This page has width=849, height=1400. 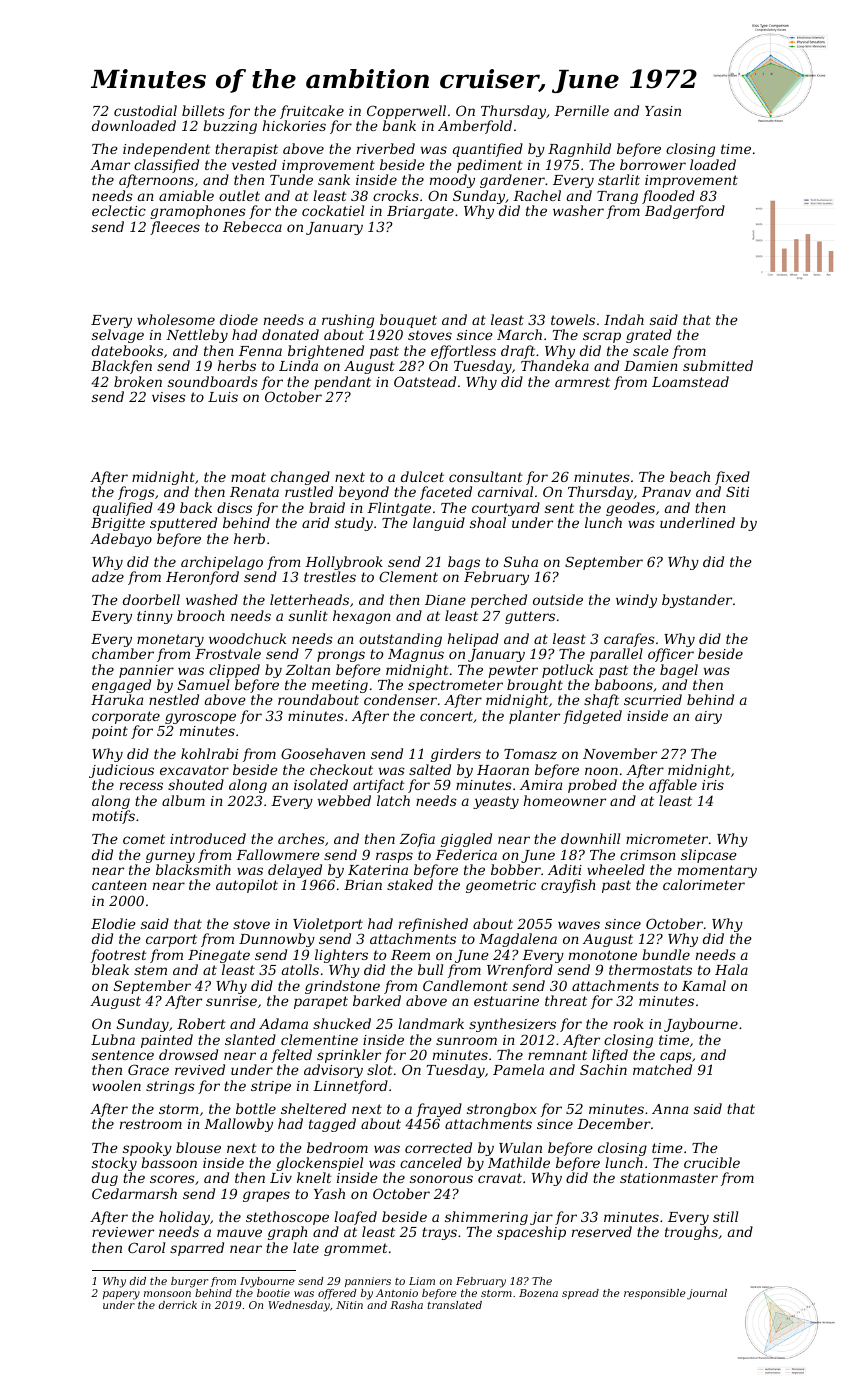 I want to click on Pranav, so click(x=666, y=492).
